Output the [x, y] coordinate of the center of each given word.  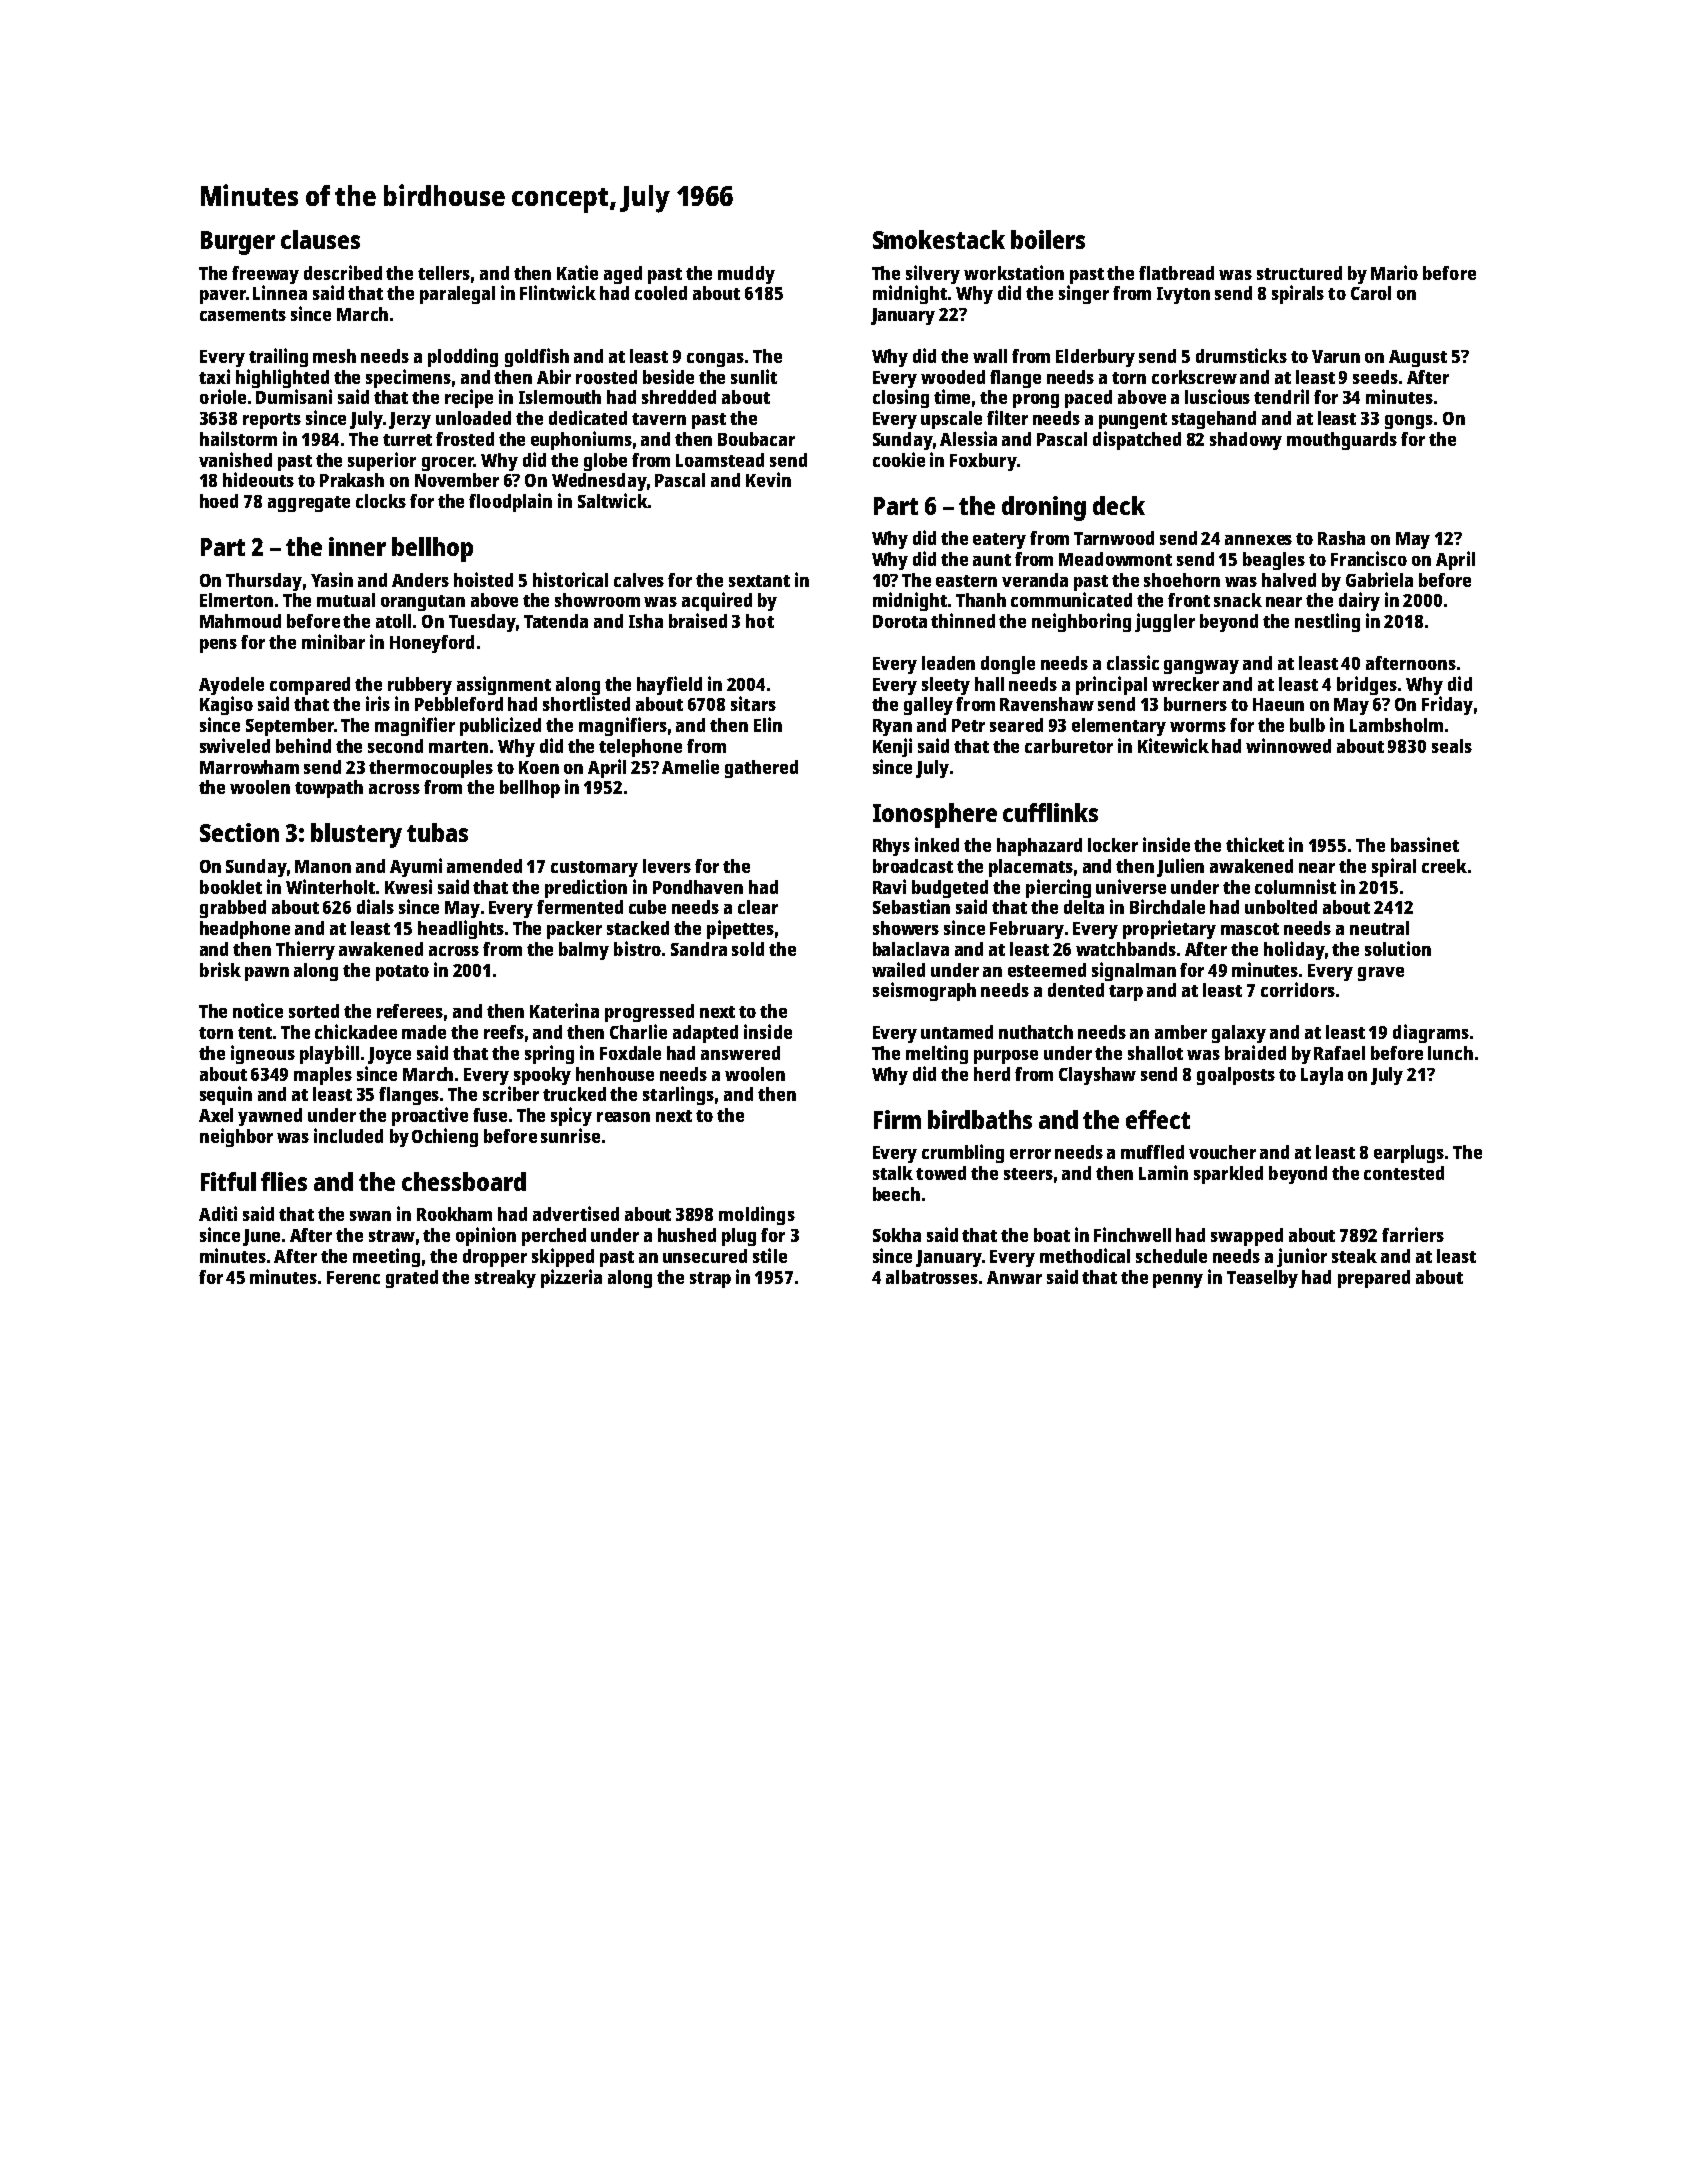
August [1418, 358]
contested [1404, 1173]
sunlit [754, 376]
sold [748, 949]
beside [668, 376]
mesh [334, 356]
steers [1028, 1174]
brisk [220, 969]
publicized [500, 726]
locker [1113, 845]
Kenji [892, 747]
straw [392, 1236]
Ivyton [1183, 295]
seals [1452, 746]
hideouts [258, 479]
